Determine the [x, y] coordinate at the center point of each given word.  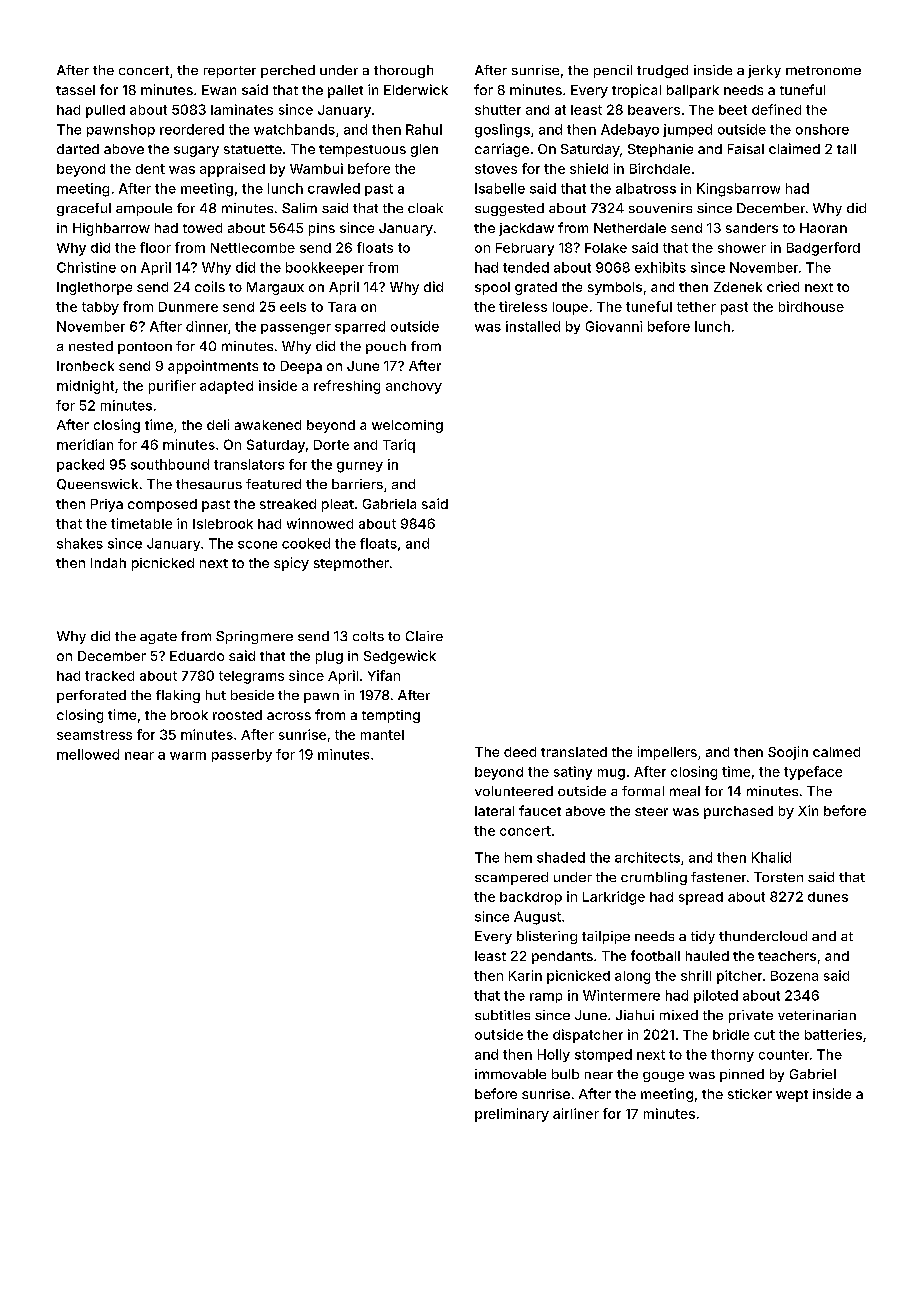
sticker [750, 1094]
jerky [764, 71]
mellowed [88, 754]
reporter [230, 72]
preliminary [512, 1115]
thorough [403, 71]
